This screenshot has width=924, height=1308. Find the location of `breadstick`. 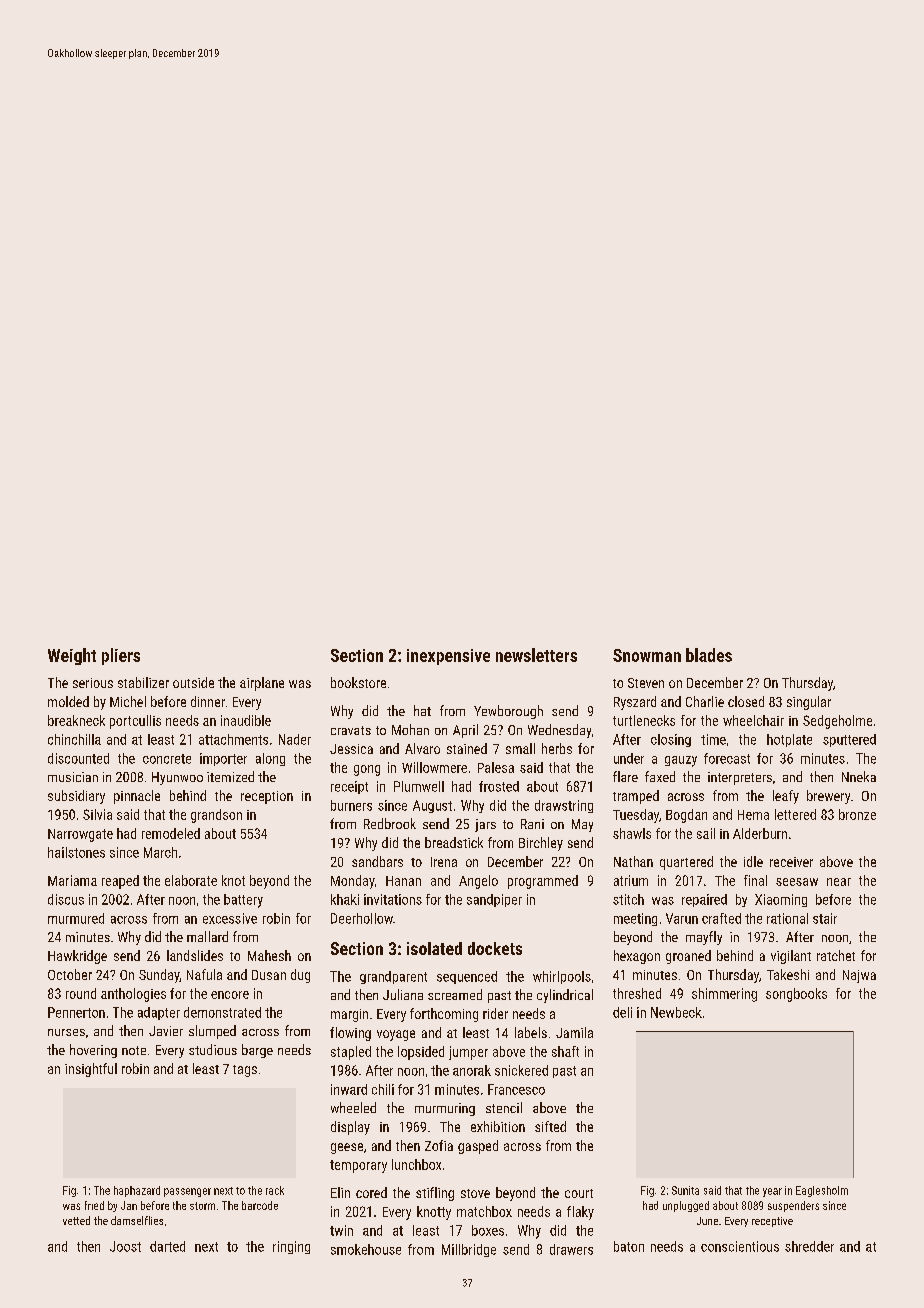

breadstick is located at coordinates (454, 842).
